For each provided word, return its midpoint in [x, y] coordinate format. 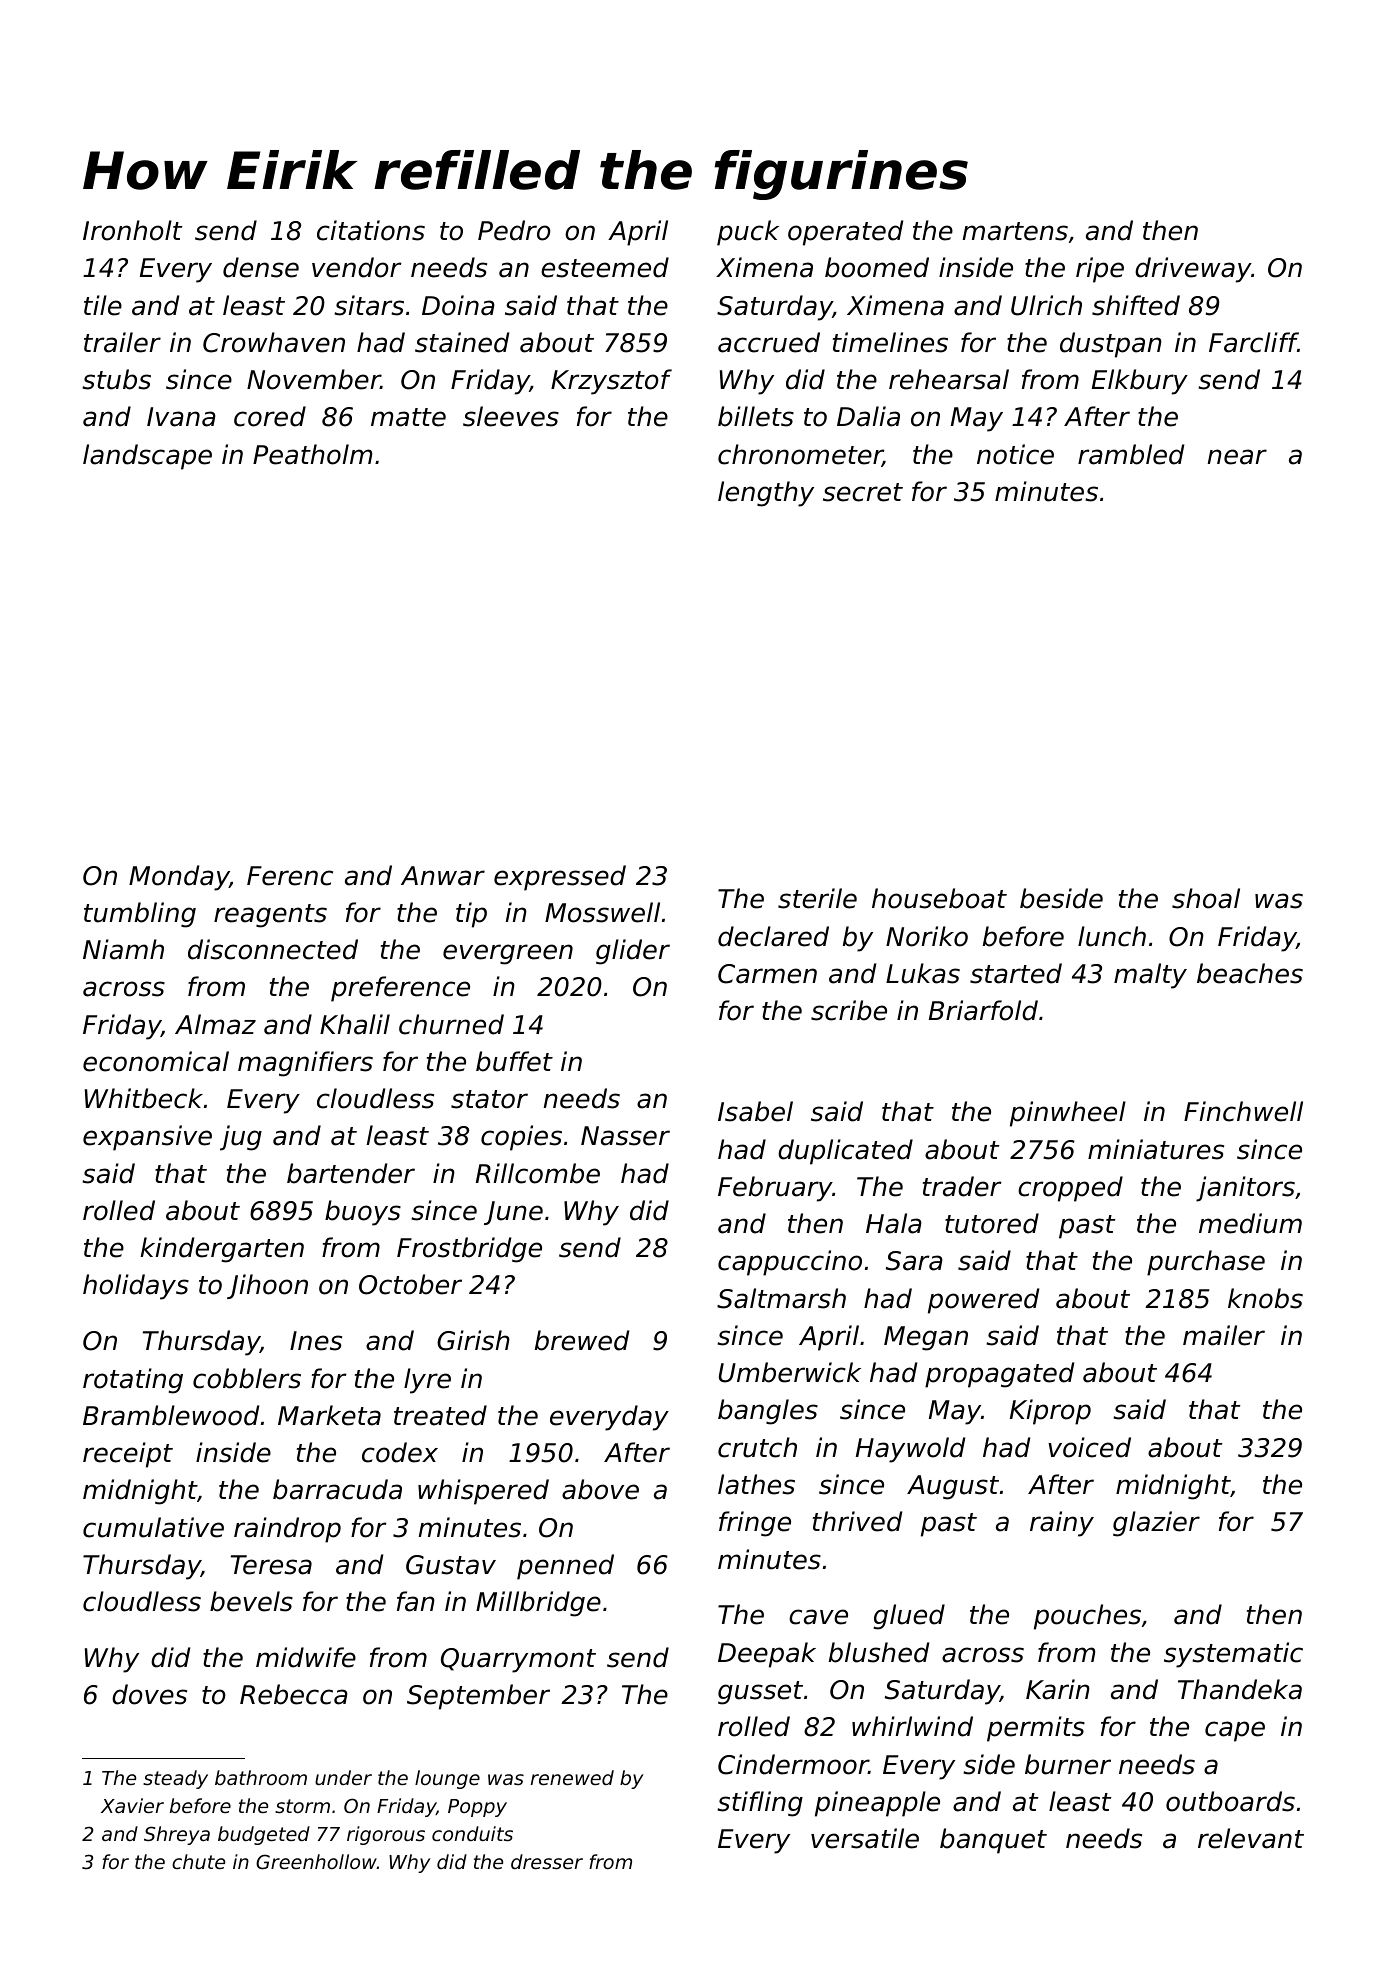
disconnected [273, 949]
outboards [1230, 1801]
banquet [993, 1841]
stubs [116, 379]
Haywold [910, 1450]
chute [198, 1861]
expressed [560, 878]
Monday [179, 878]
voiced [1089, 1447]
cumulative [153, 1527]
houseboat [939, 898]
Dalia [868, 416]
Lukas [923, 973]
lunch [1112, 936]
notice [1015, 454]
